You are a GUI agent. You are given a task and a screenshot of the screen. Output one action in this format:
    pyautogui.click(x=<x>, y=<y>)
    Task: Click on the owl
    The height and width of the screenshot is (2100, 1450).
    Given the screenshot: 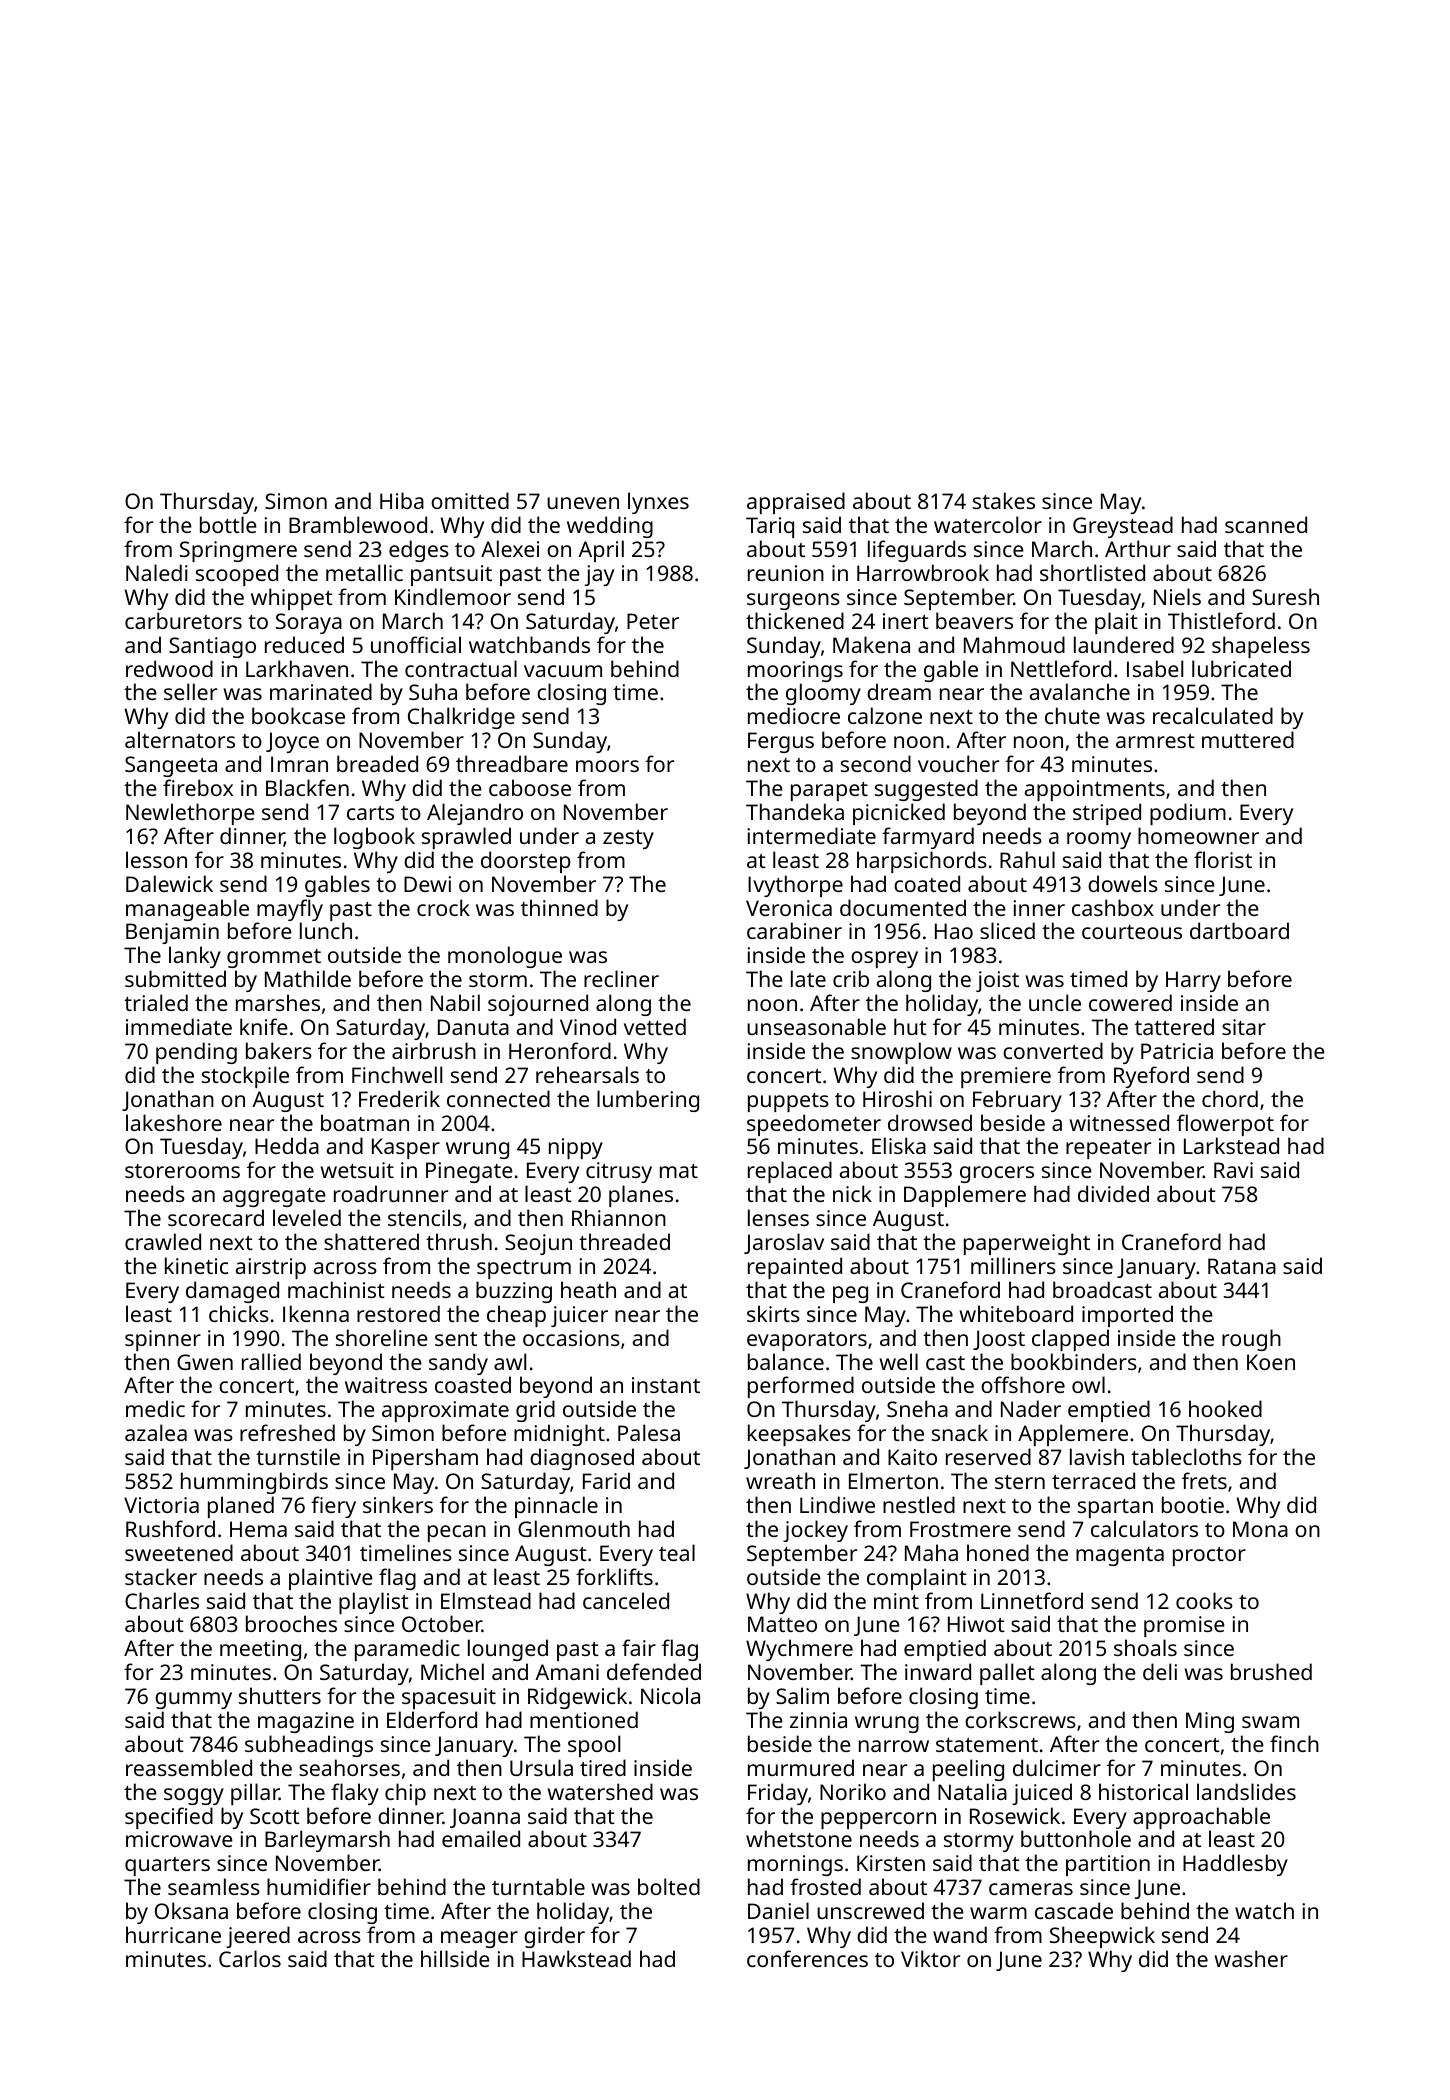 What is the action you would take?
    pyautogui.click(x=1088, y=1384)
